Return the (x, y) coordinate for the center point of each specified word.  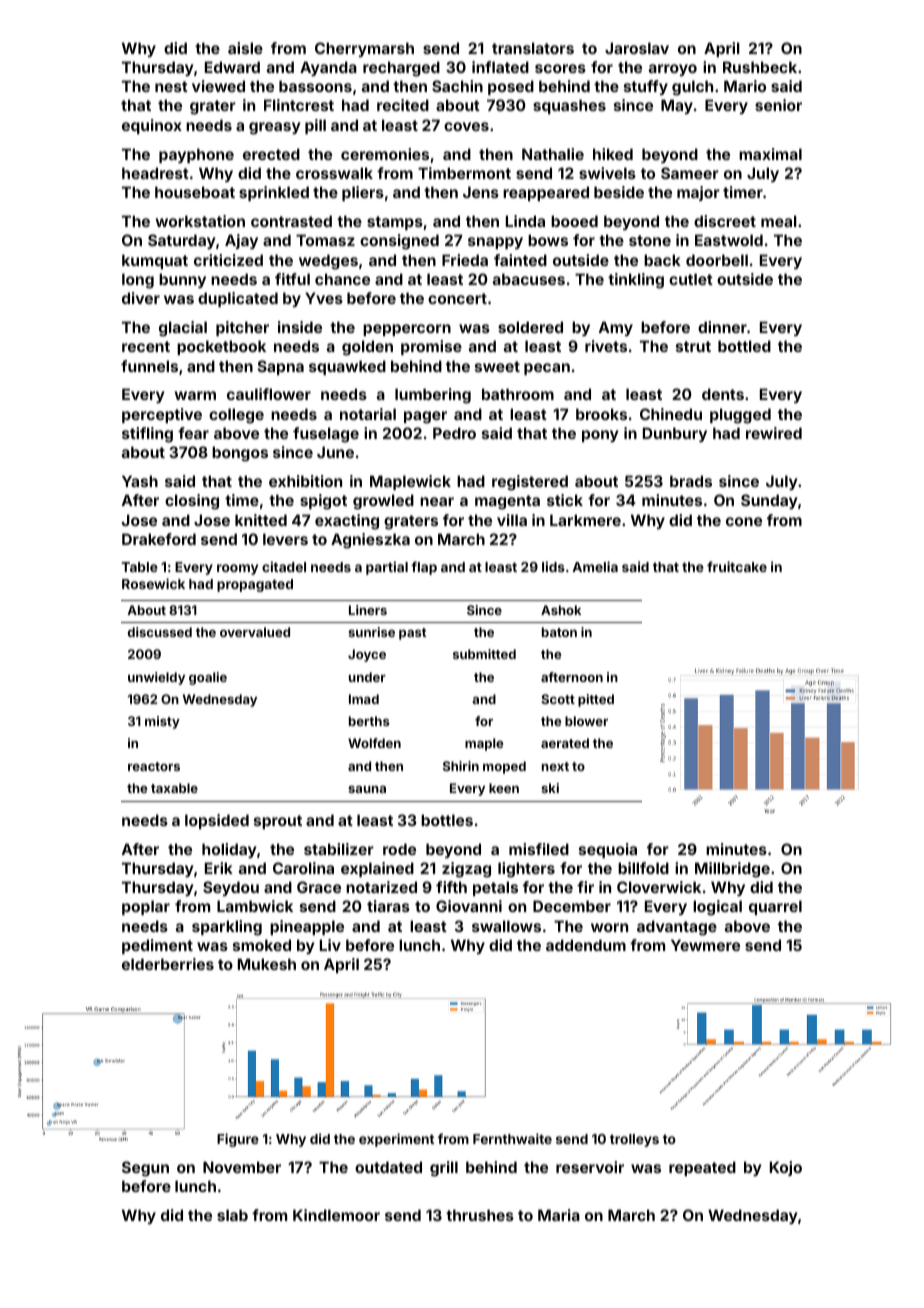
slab (232, 1215)
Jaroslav (637, 48)
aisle (245, 48)
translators (533, 48)
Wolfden (374, 743)
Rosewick (153, 583)
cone (744, 521)
